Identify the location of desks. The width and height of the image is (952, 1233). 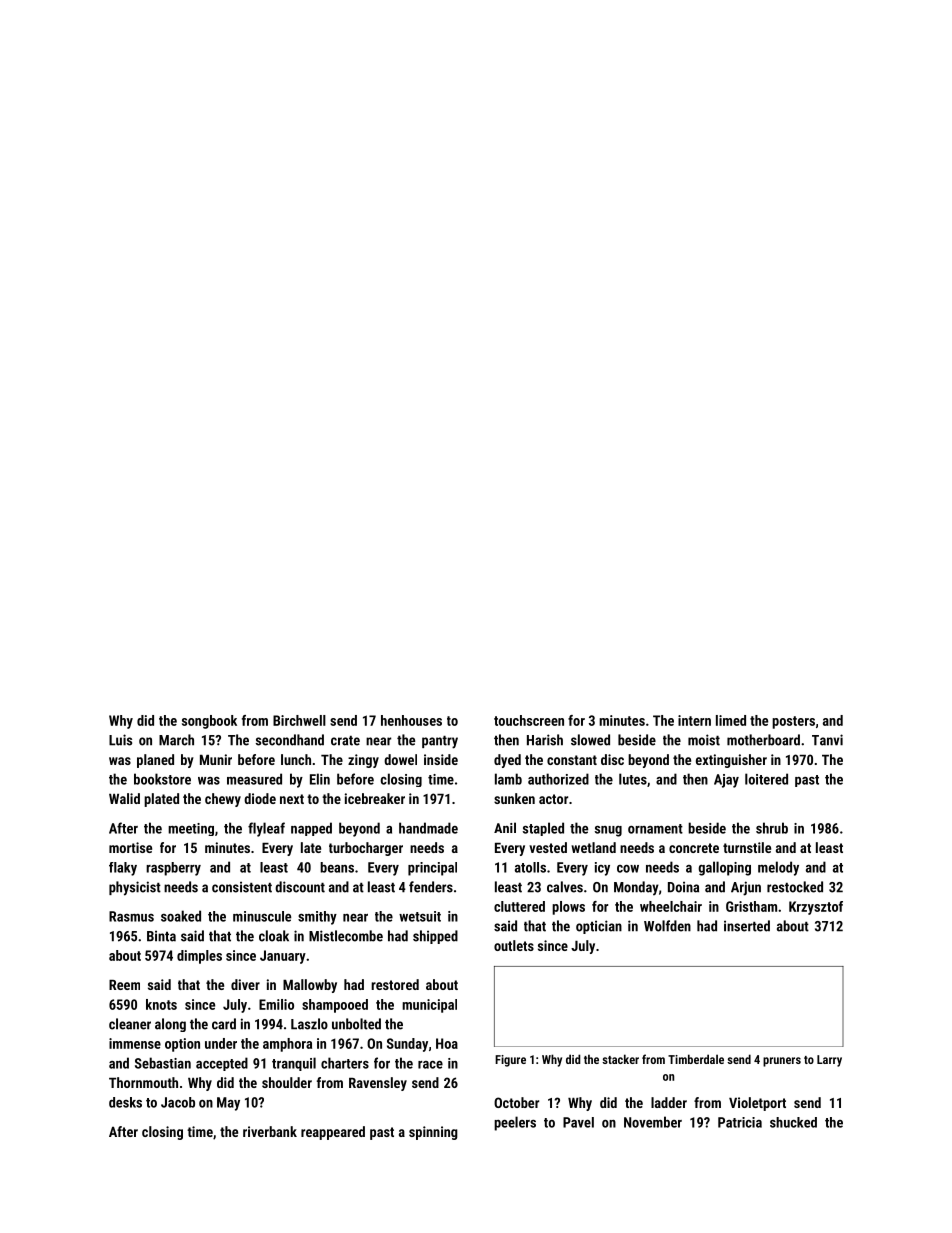
(125, 1102).
